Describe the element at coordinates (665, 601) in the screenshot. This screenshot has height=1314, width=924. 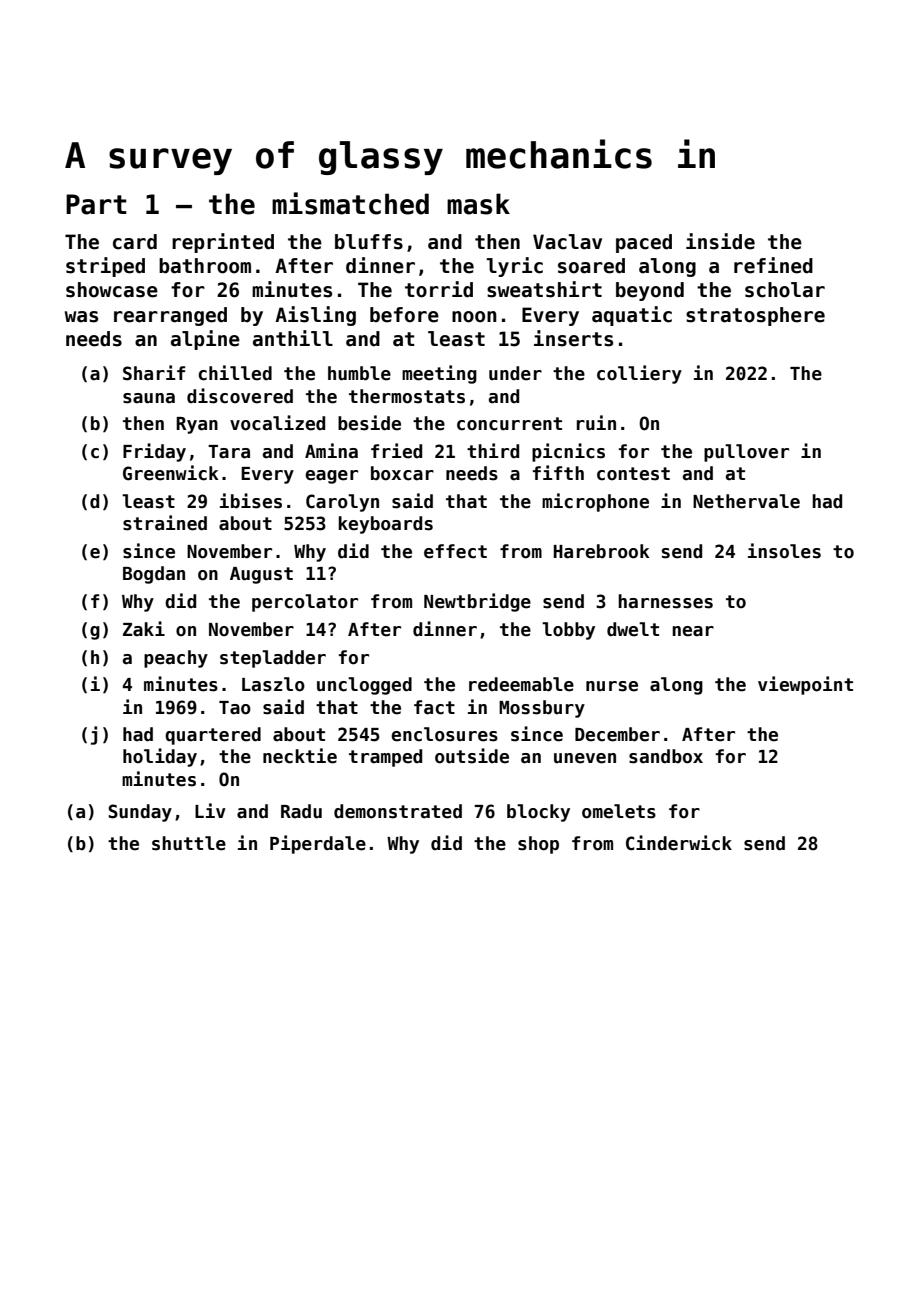
I see `harnesses` at that location.
